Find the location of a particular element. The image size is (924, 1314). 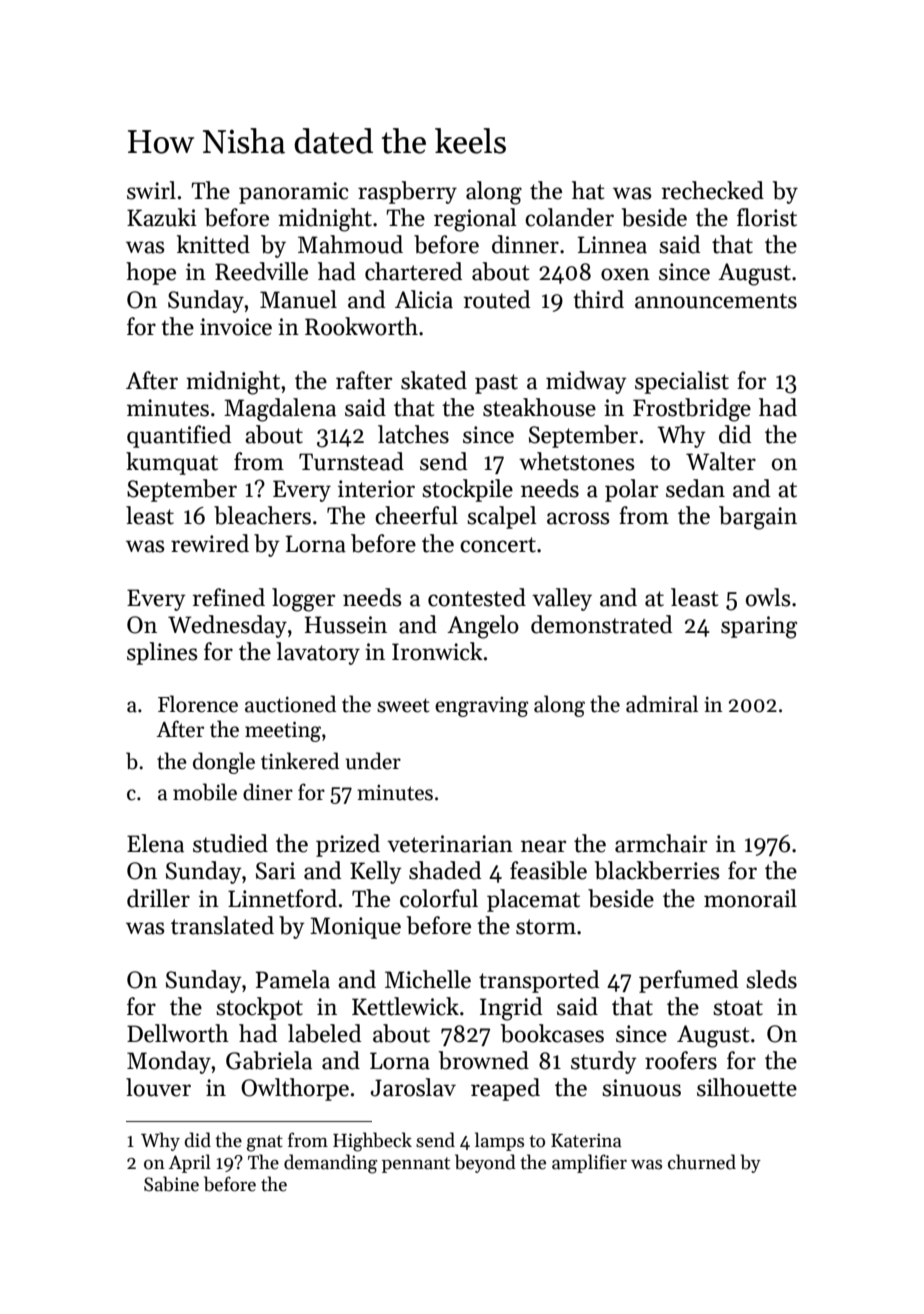

cheerful is located at coordinates (416, 515).
